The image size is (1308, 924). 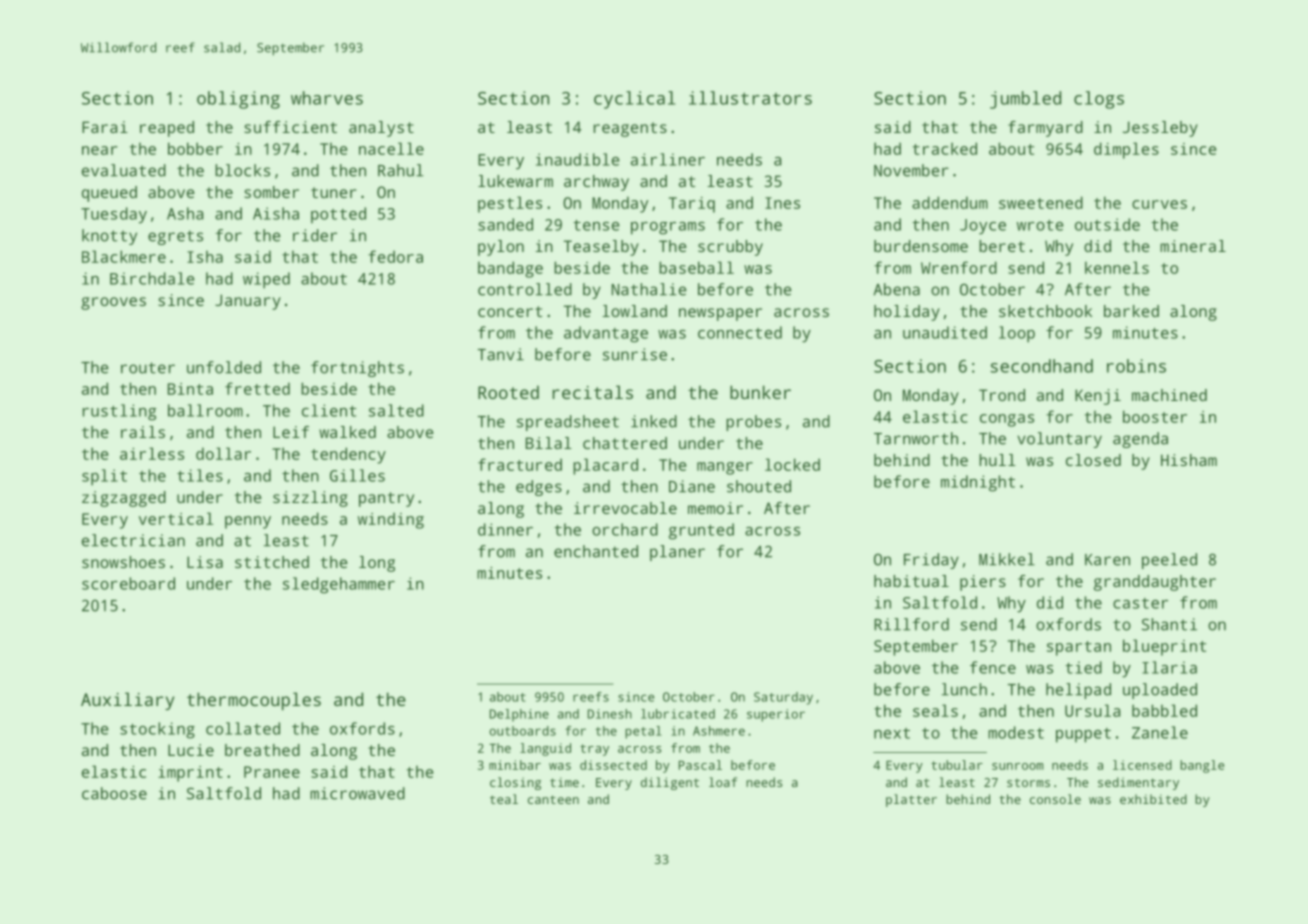 I want to click on cyclical, so click(x=634, y=100).
